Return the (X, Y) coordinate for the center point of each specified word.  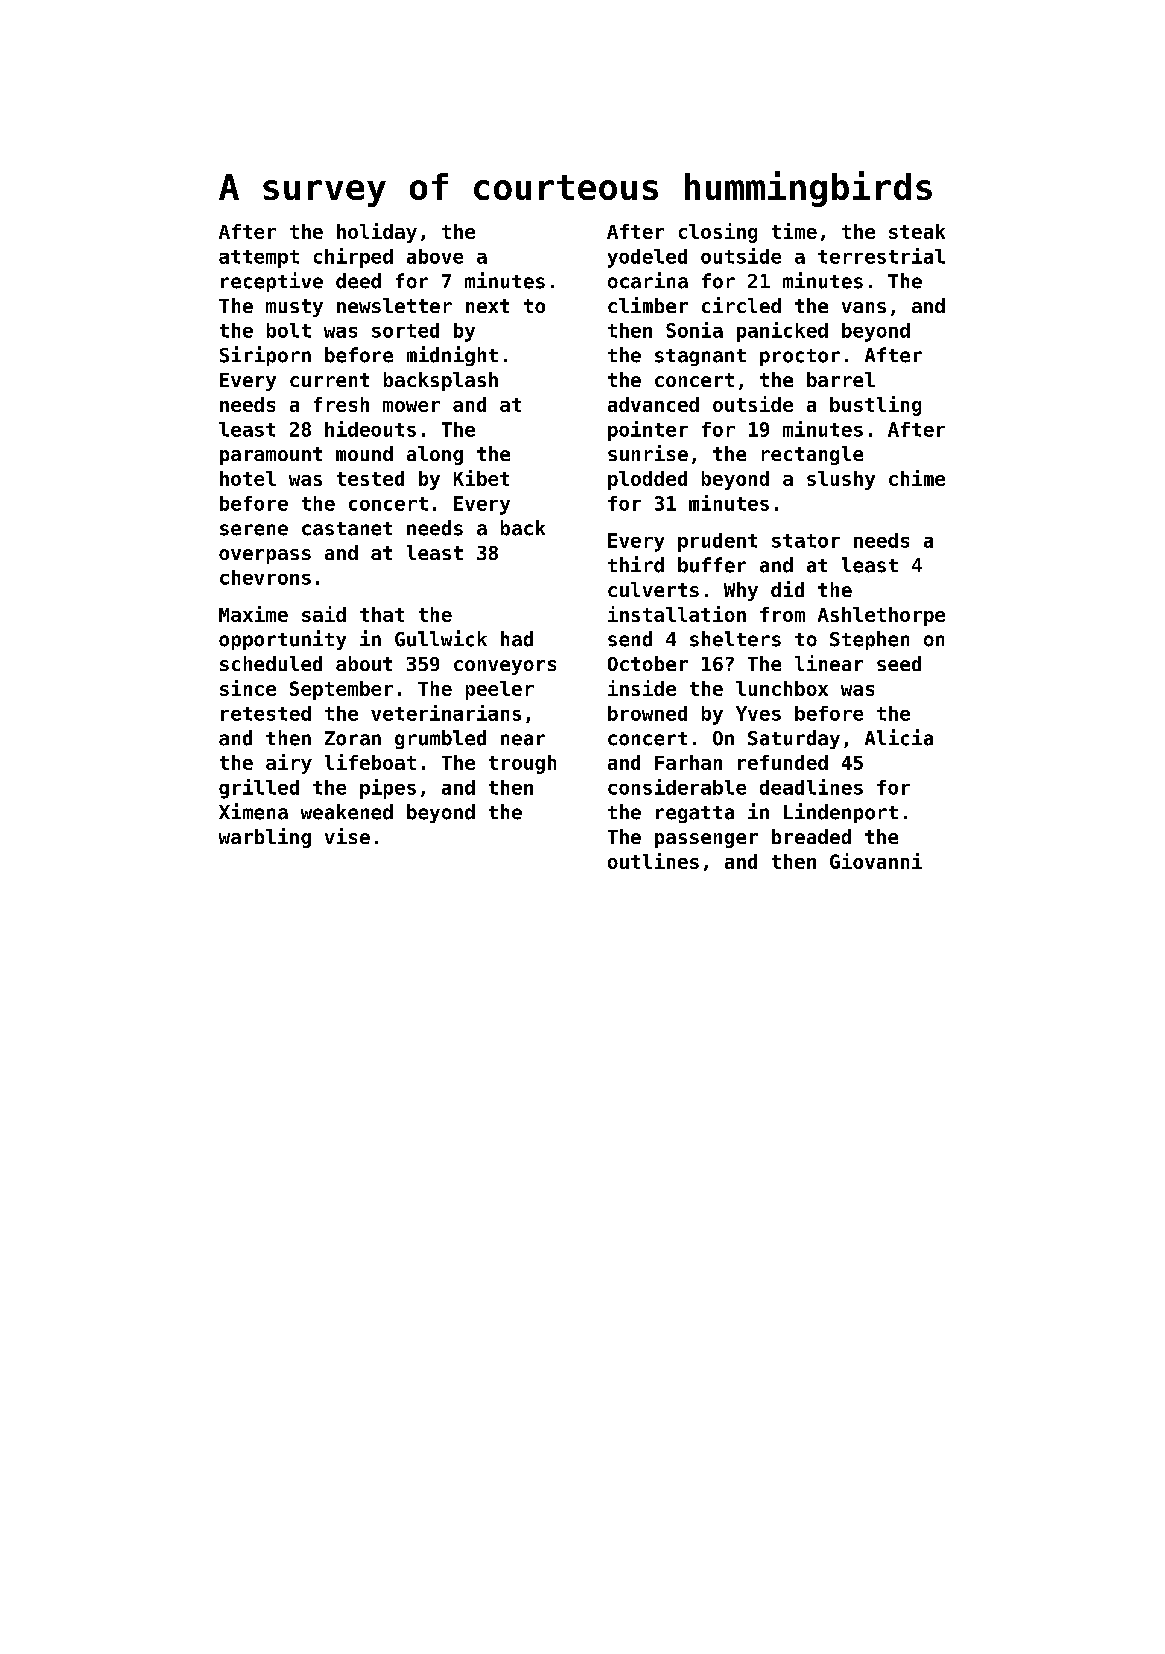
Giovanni (876, 861)
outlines (653, 861)
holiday (377, 233)
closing (718, 233)
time (794, 231)
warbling (265, 838)
